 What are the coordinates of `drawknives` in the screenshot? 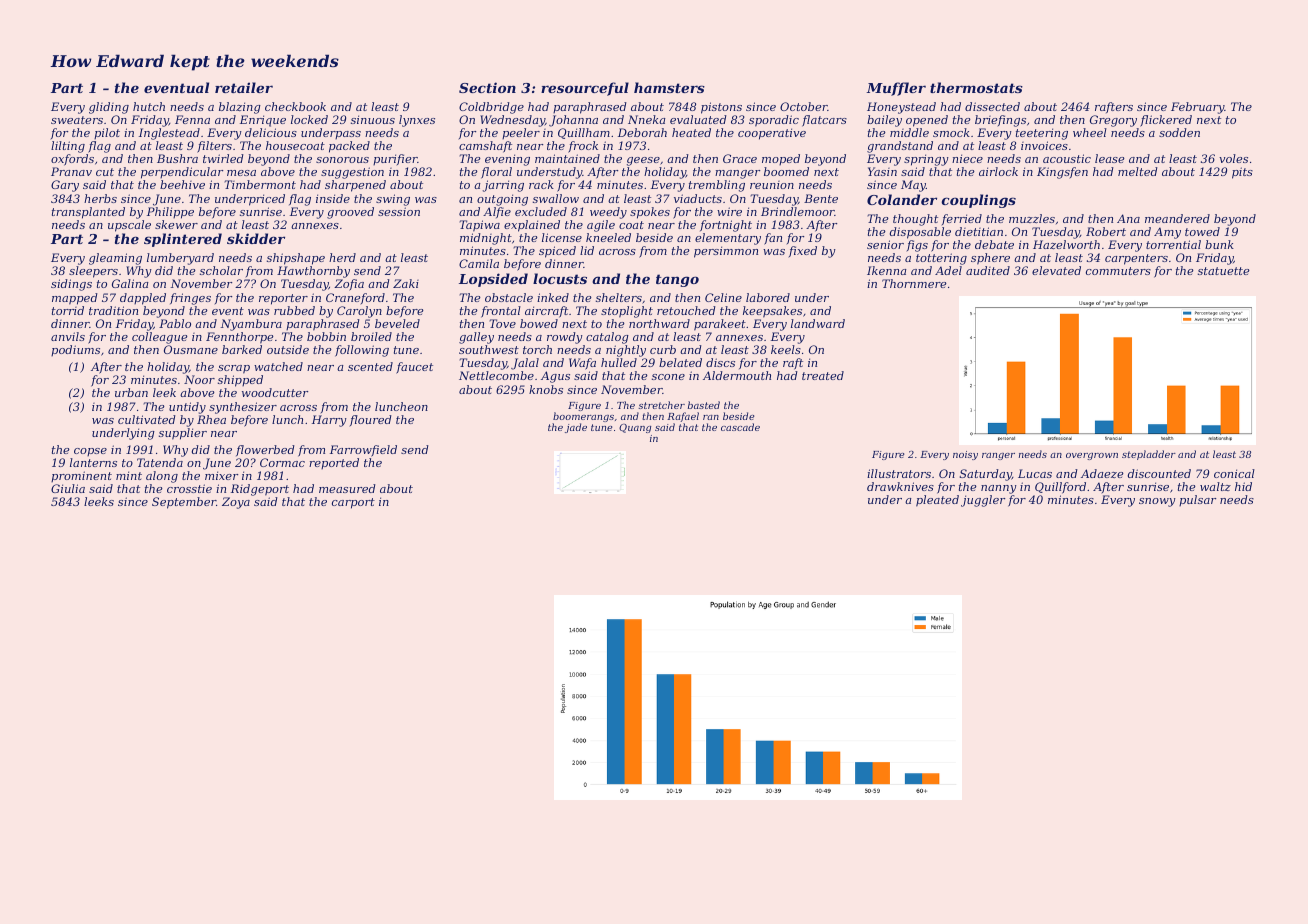 It's located at (900, 486).
